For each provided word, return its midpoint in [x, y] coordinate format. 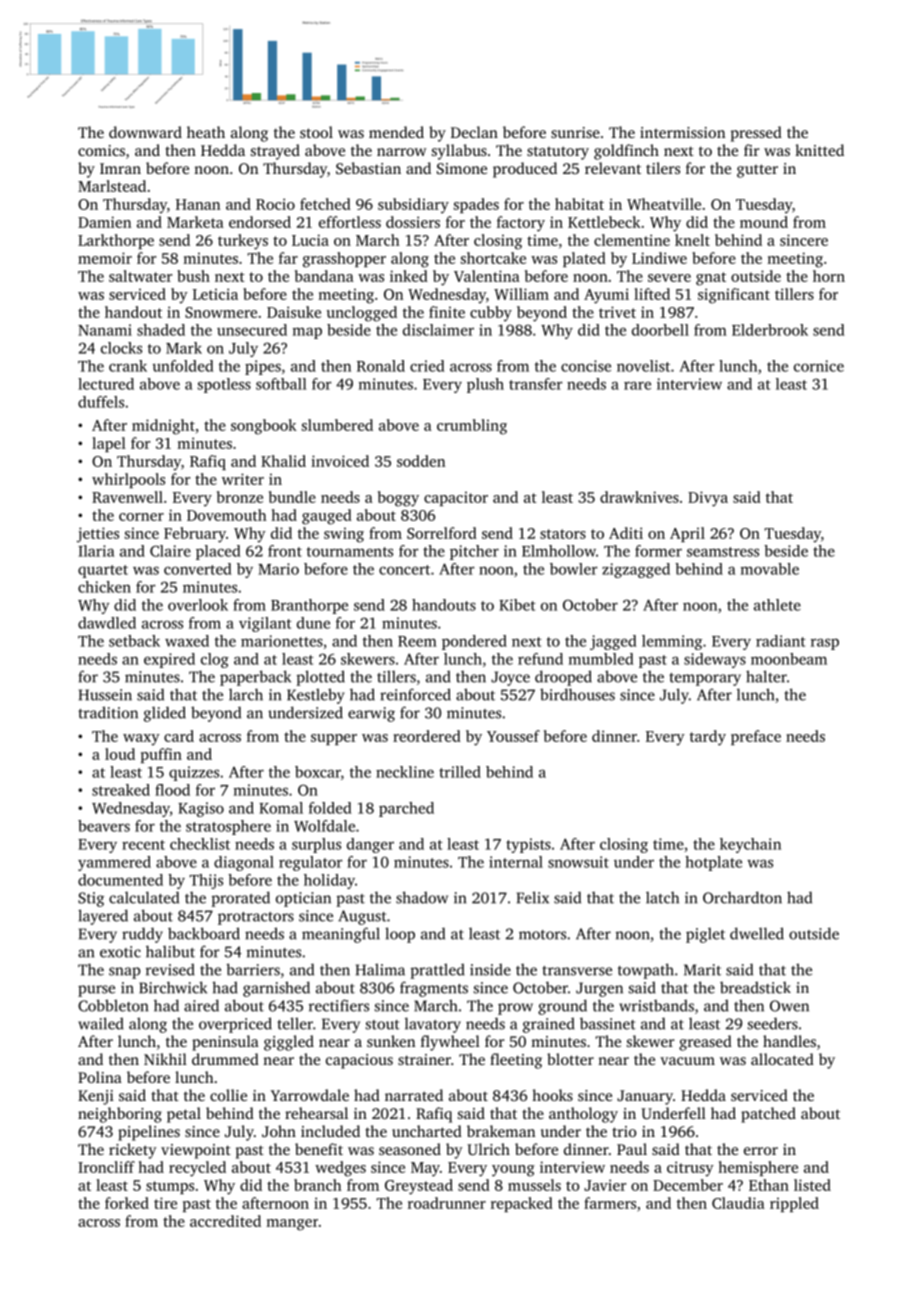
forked [127, 1203]
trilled [460, 772]
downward [145, 132]
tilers [663, 168]
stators [563, 534]
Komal [281, 808]
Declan [474, 132]
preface [756, 737]
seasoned [410, 1149]
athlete [777, 605]
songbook [264, 427]
